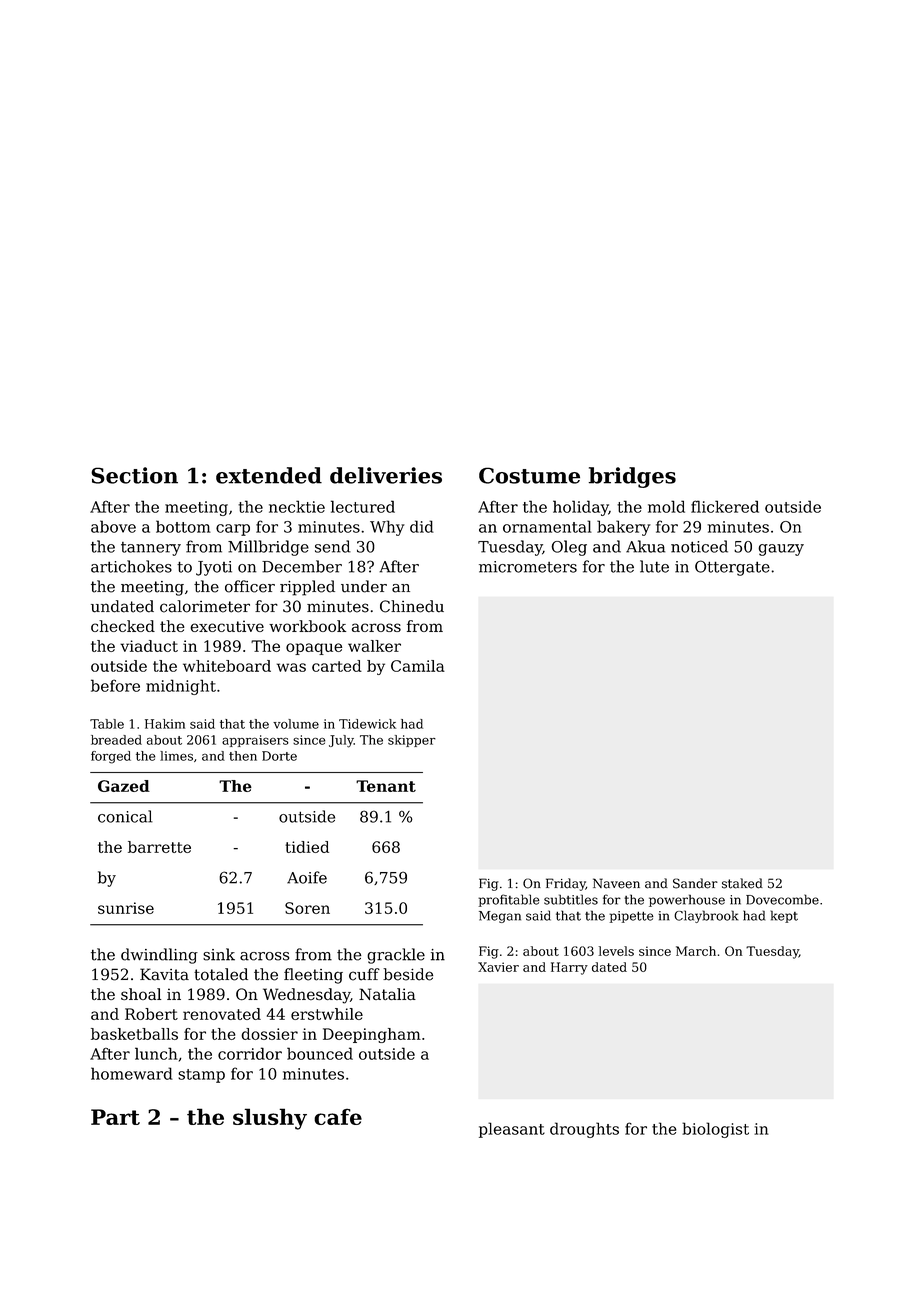  I want to click on extended, so click(269, 475).
